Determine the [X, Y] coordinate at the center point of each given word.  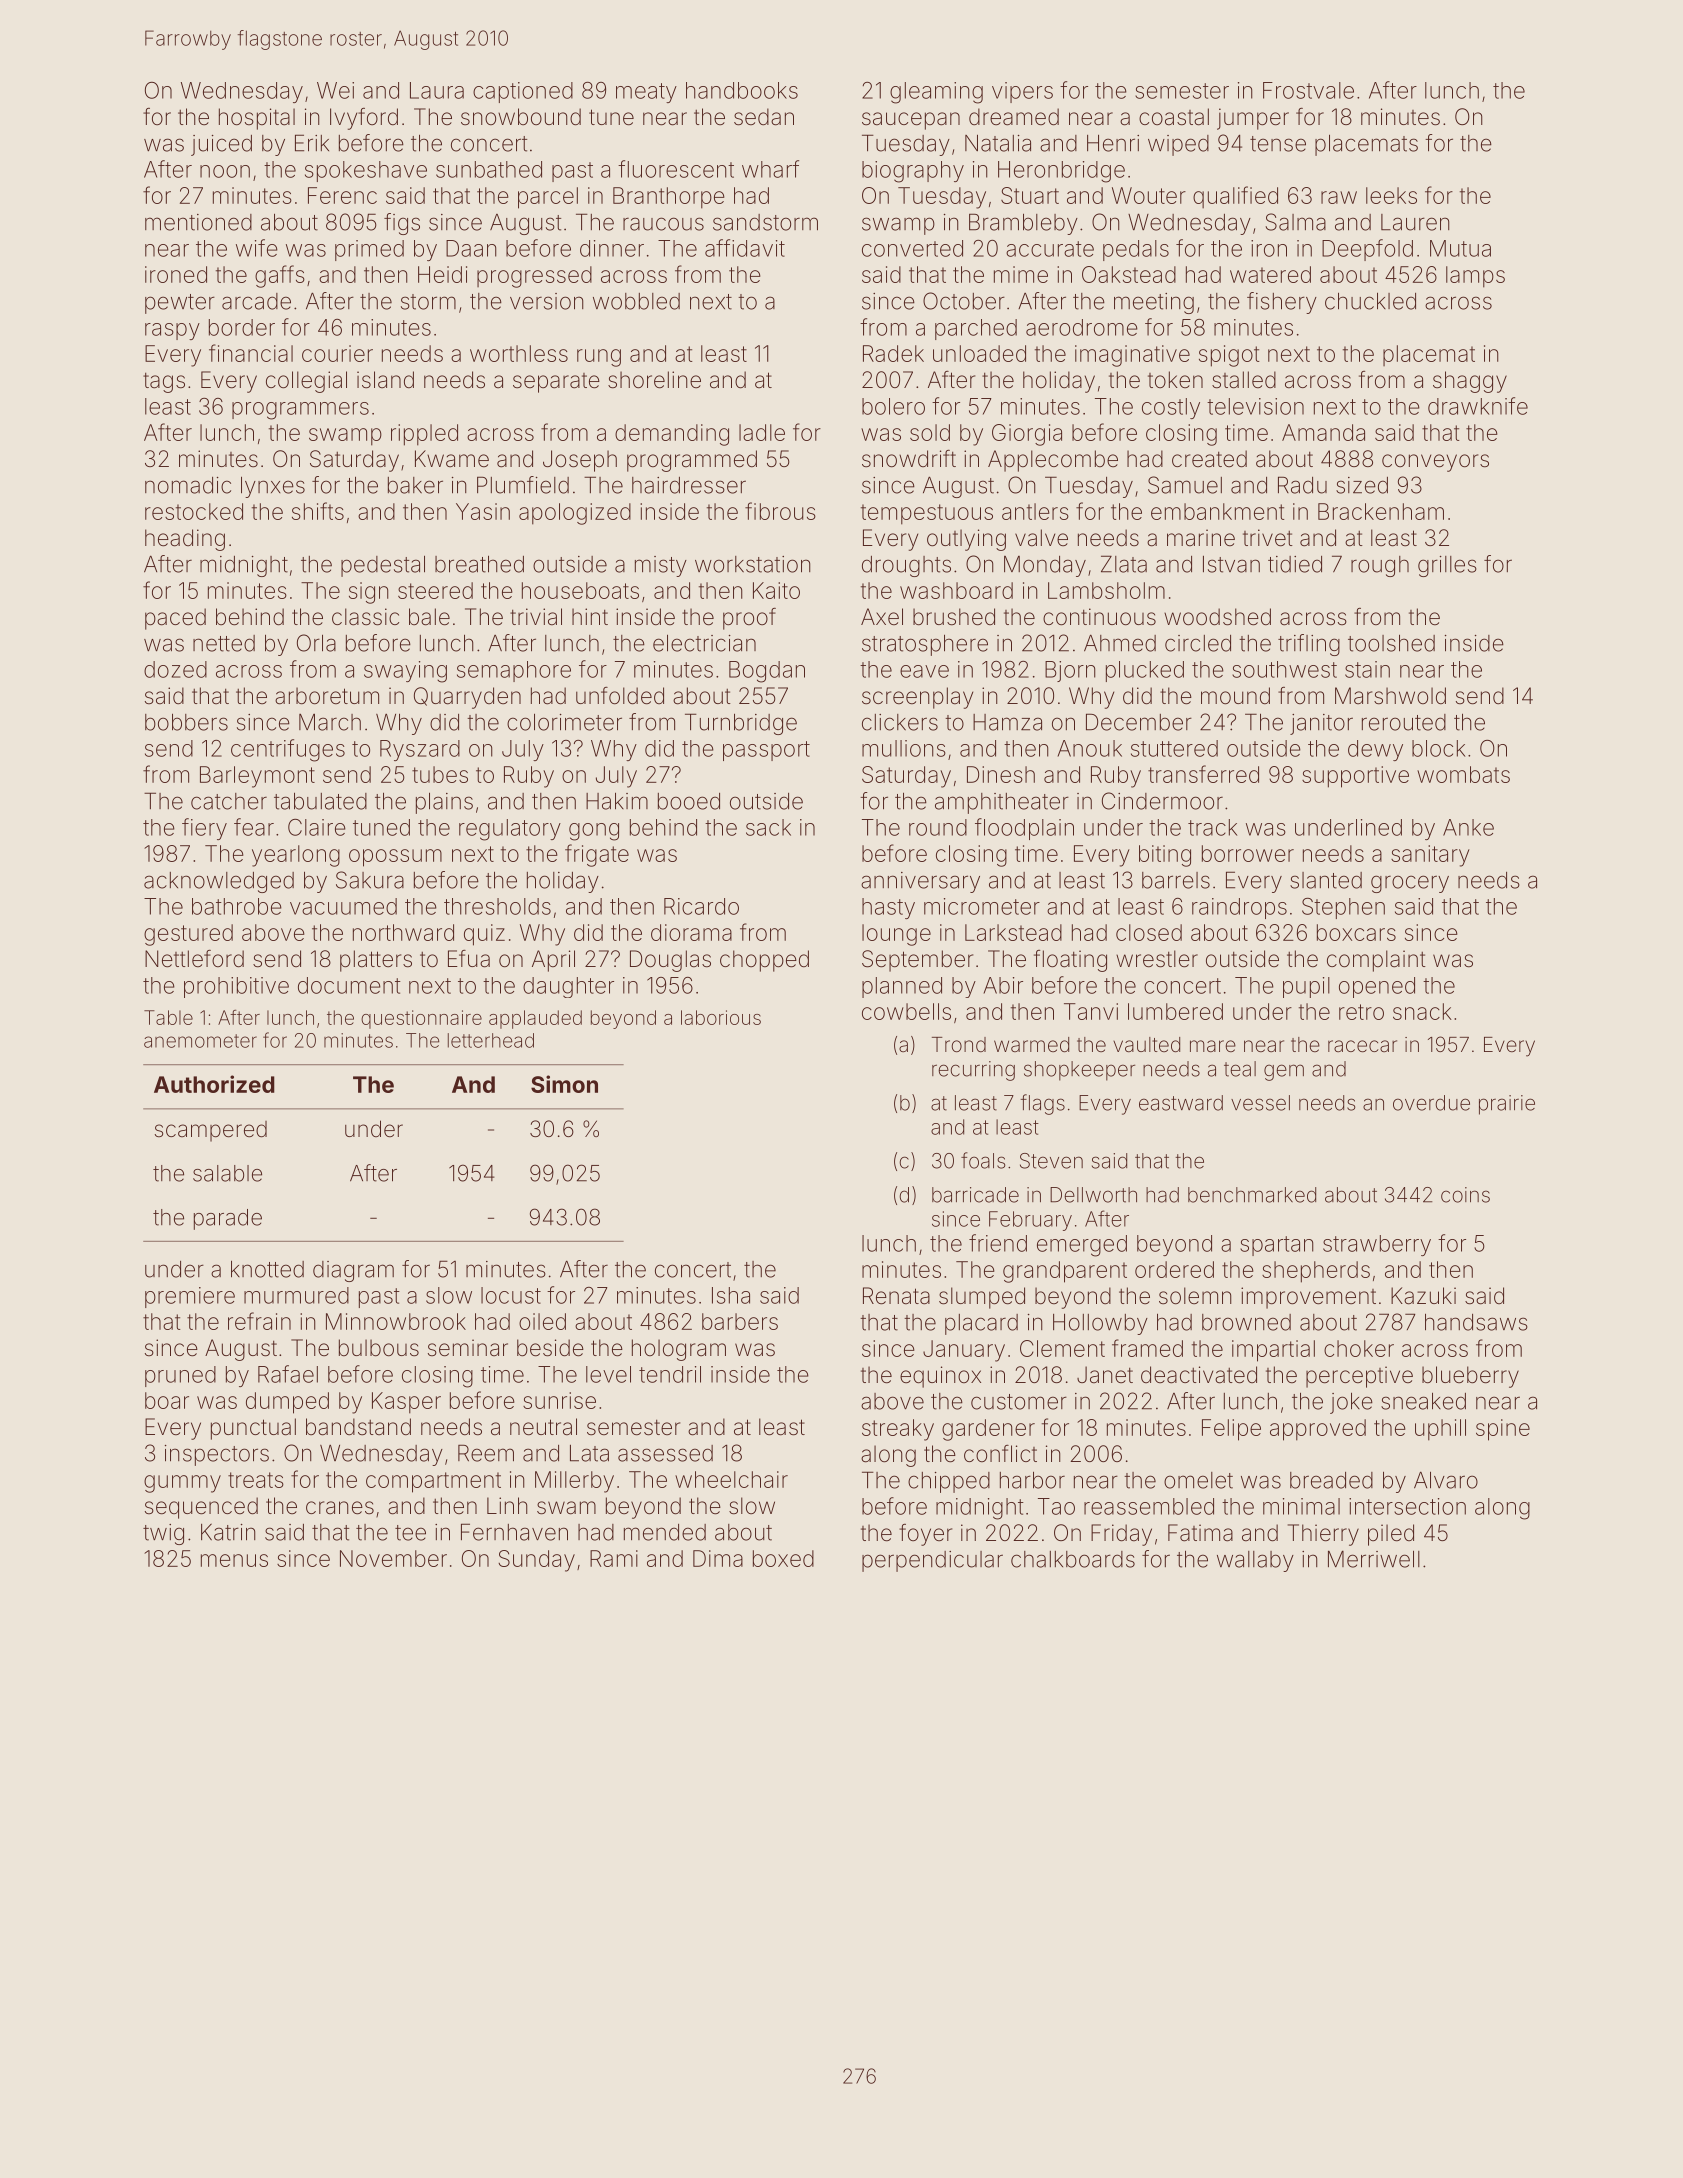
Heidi [442, 274]
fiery [204, 829]
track [1212, 827]
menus [234, 1560]
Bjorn [1070, 671]
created [1209, 459]
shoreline [654, 380]
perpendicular [932, 1561]
